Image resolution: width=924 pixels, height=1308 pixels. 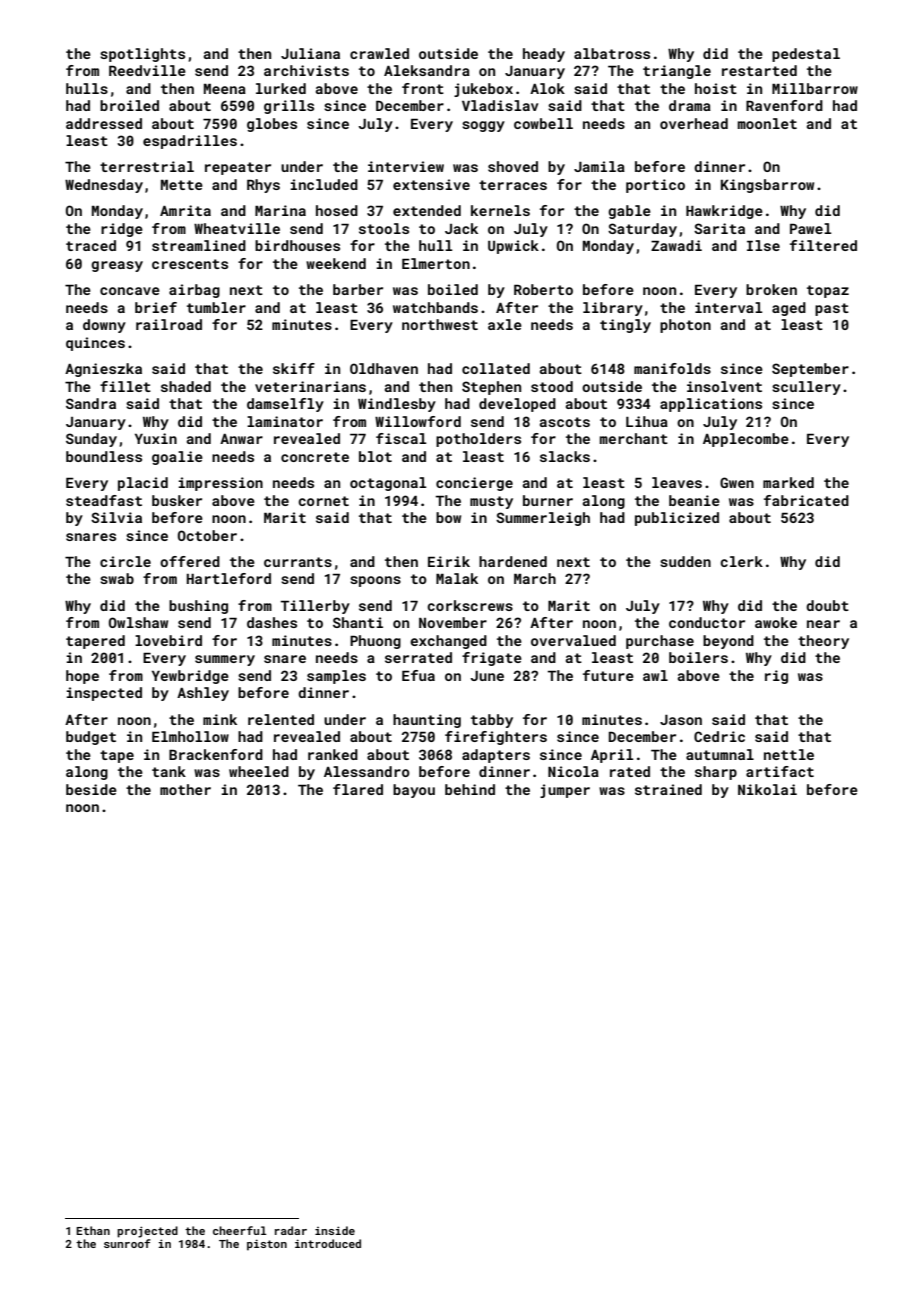 I want to click on spotlights, so click(x=142, y=55).
